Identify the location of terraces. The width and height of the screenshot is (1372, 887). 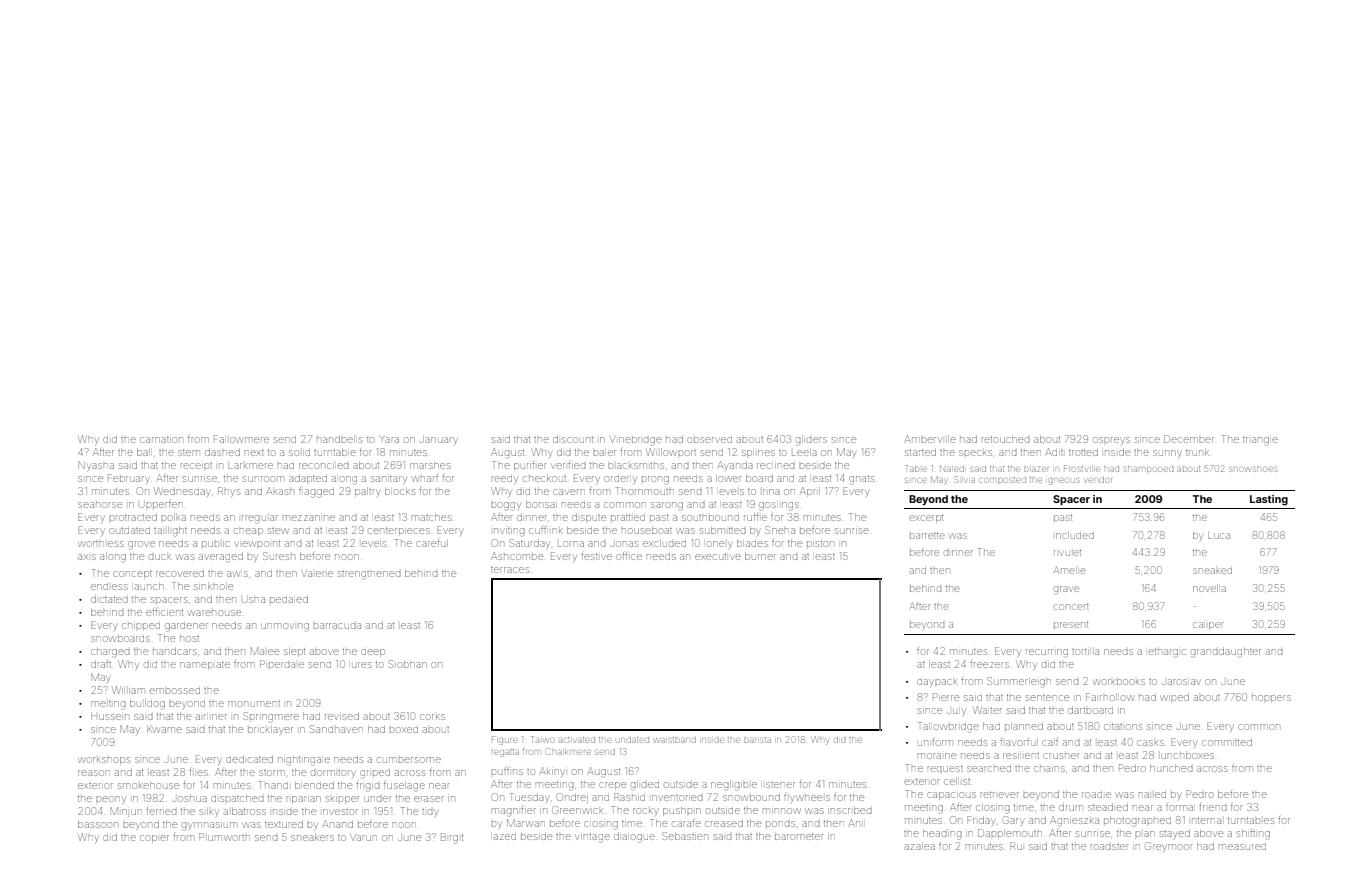
(510, 570).
